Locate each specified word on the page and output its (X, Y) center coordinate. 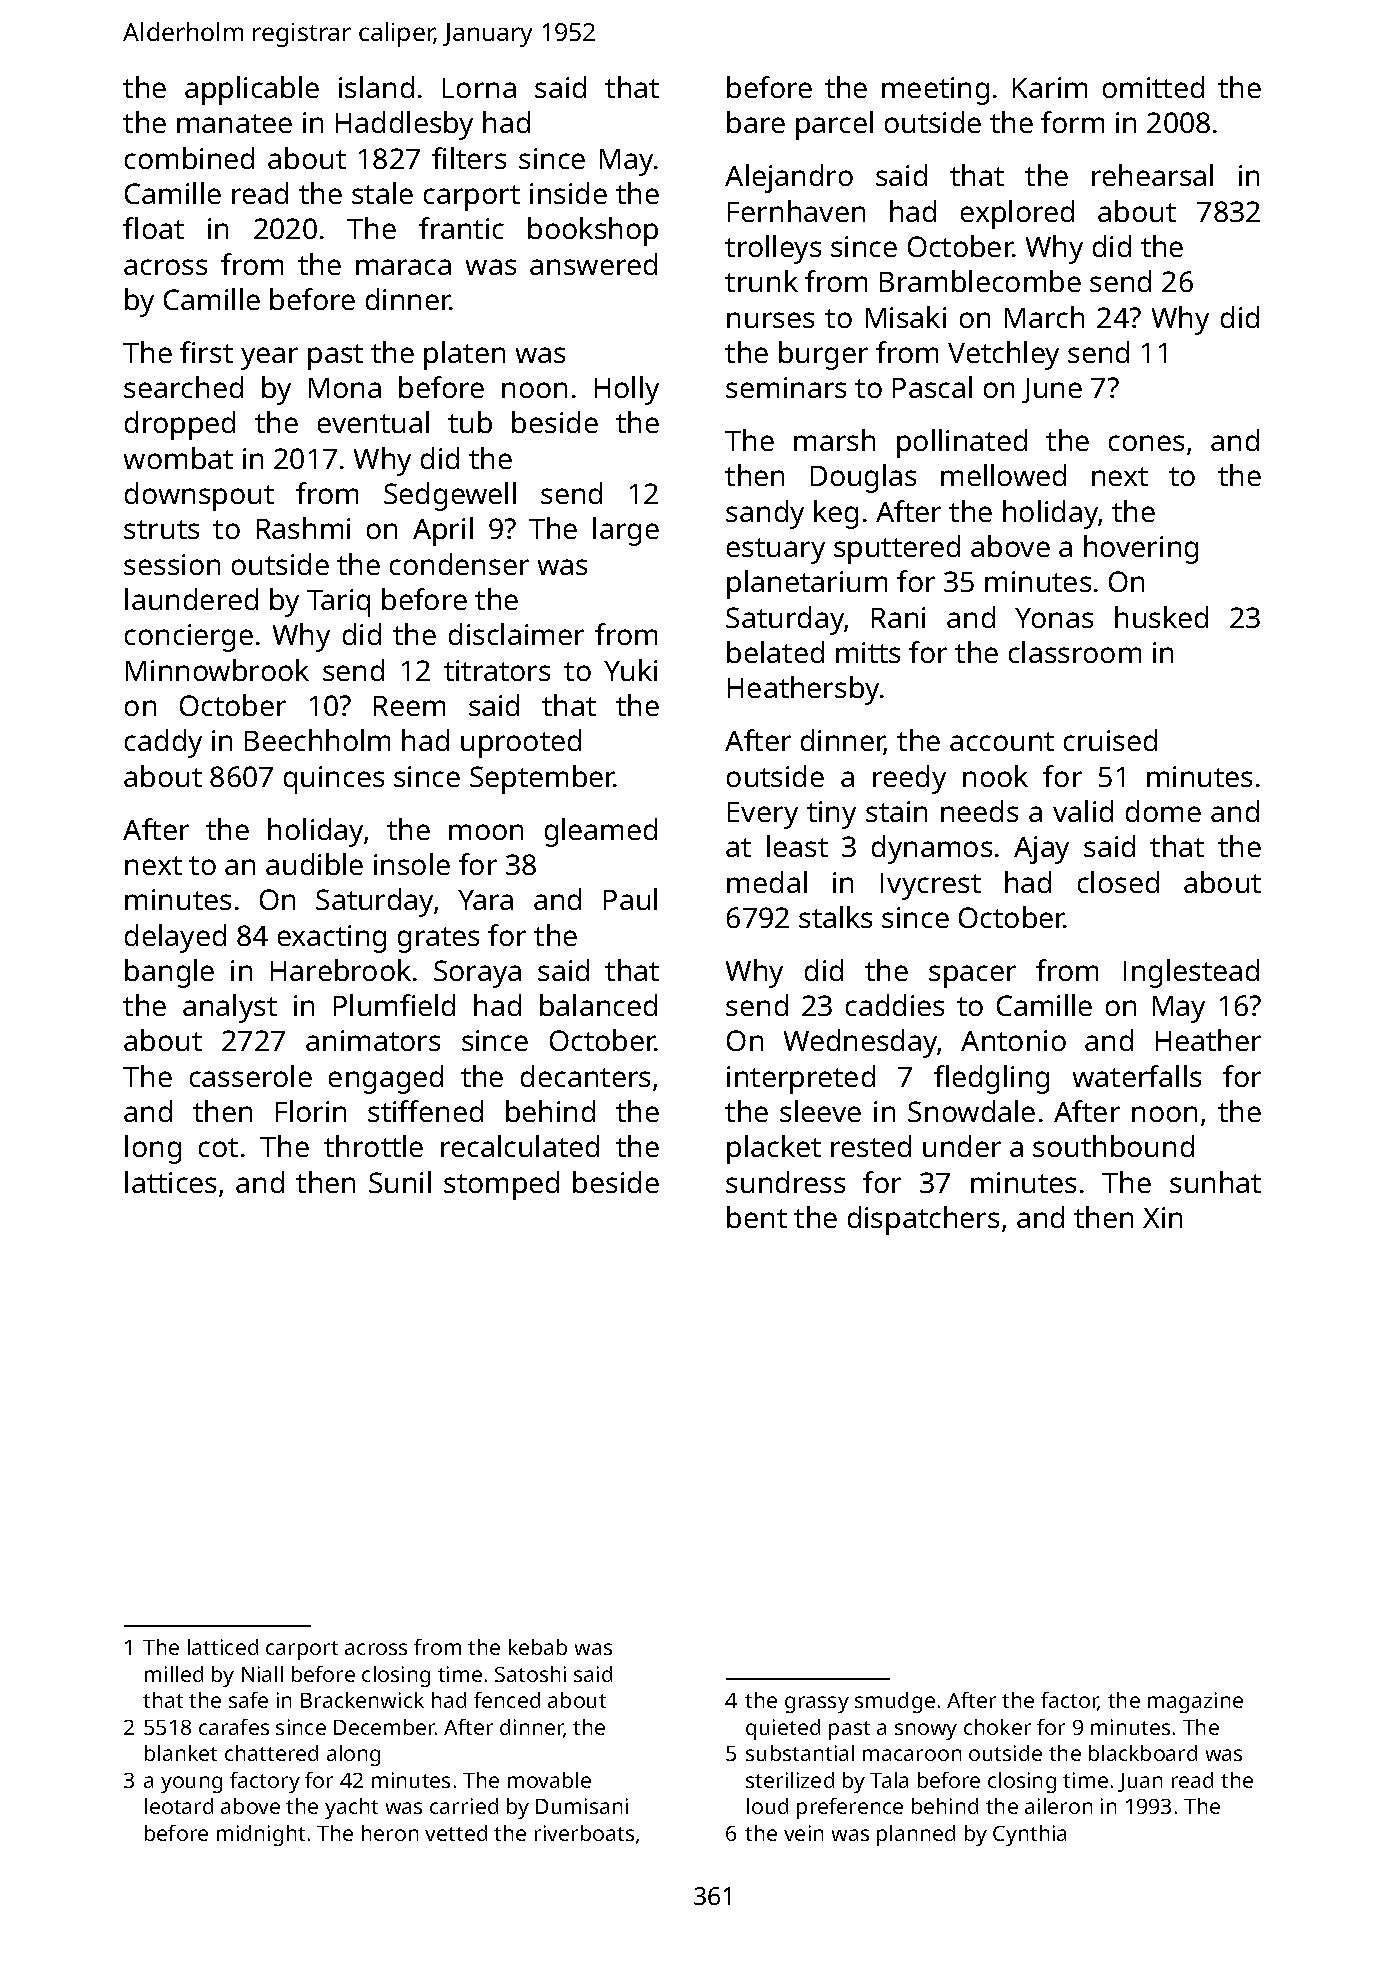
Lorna (479, 88)
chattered (271, 1753)
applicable (252, 90)
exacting (332, 939)
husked (1161, 617)
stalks (835, 917)
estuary (776, 551)
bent (757, 1217)
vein (803, 1833)
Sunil (400, 1182)
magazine (1195, 1702)
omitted (1153, 87)
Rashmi (303, 528)
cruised (1110, 740)
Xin (1162, 1217)
